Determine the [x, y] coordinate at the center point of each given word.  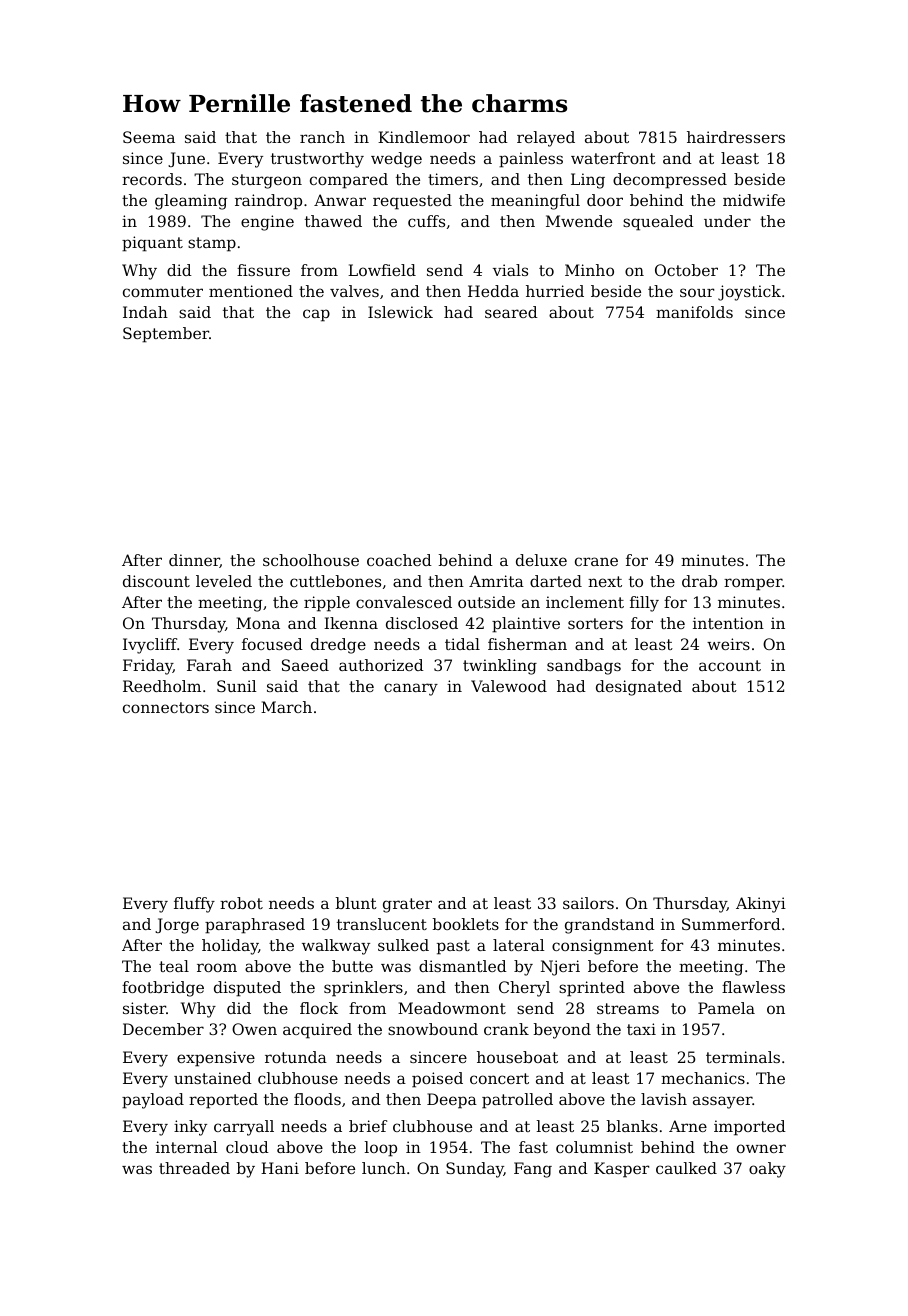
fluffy [194, 905]
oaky [767, 1170]
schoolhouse [311, 560]
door [605, 200]
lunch [384, 1168]
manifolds [694, 312]
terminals [743, 1057]
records [152, 179]
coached [399, 560]
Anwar [340, 200]
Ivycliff [150, 646]
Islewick [400, 312]
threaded [194, 1168]
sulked [403, 945]
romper [753, 584]
